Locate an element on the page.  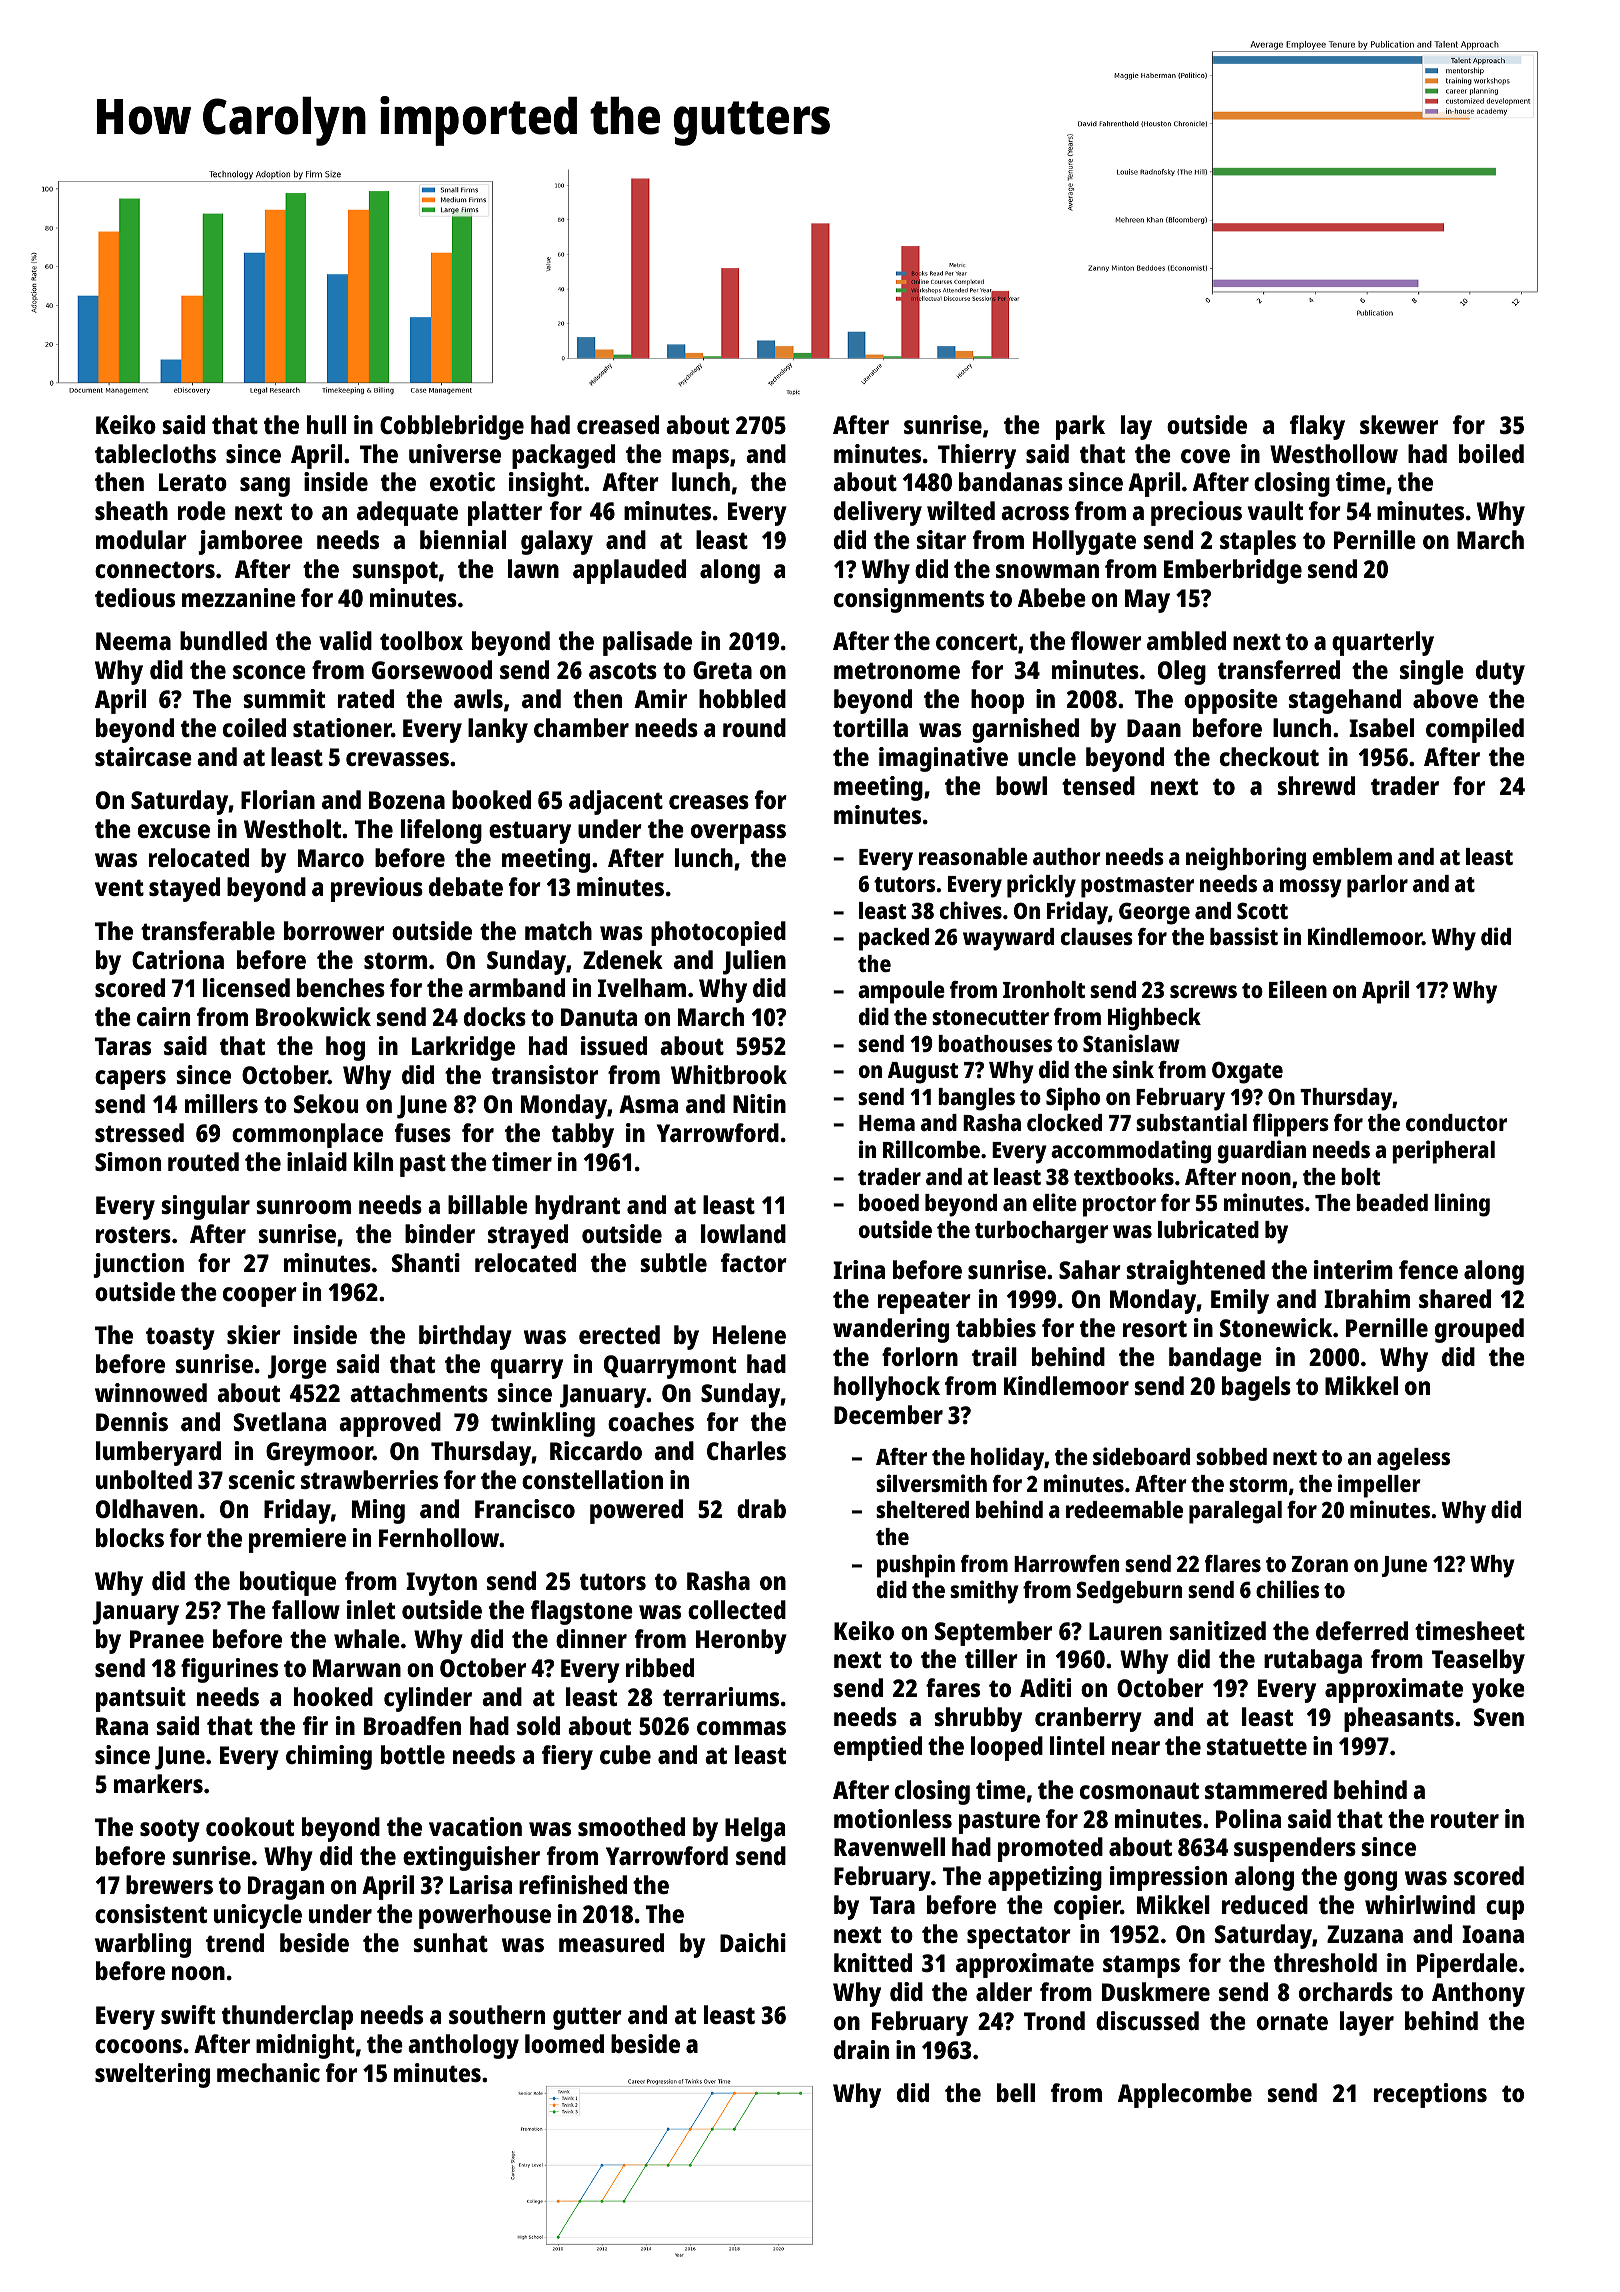
stationer is located at coordinates (342, 727).
